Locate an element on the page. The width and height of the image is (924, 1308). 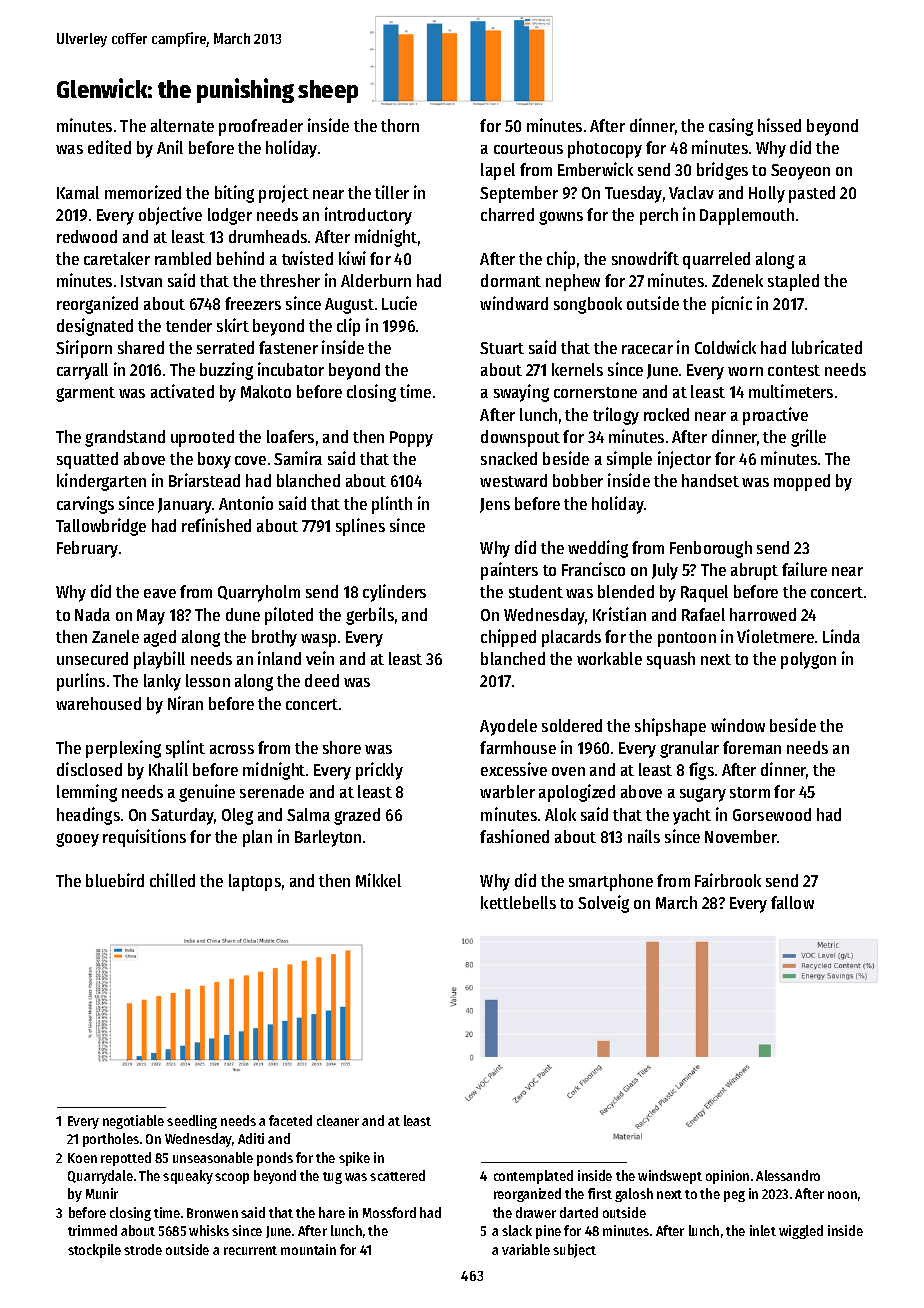
subject is located at coordinates (574, 1251).
